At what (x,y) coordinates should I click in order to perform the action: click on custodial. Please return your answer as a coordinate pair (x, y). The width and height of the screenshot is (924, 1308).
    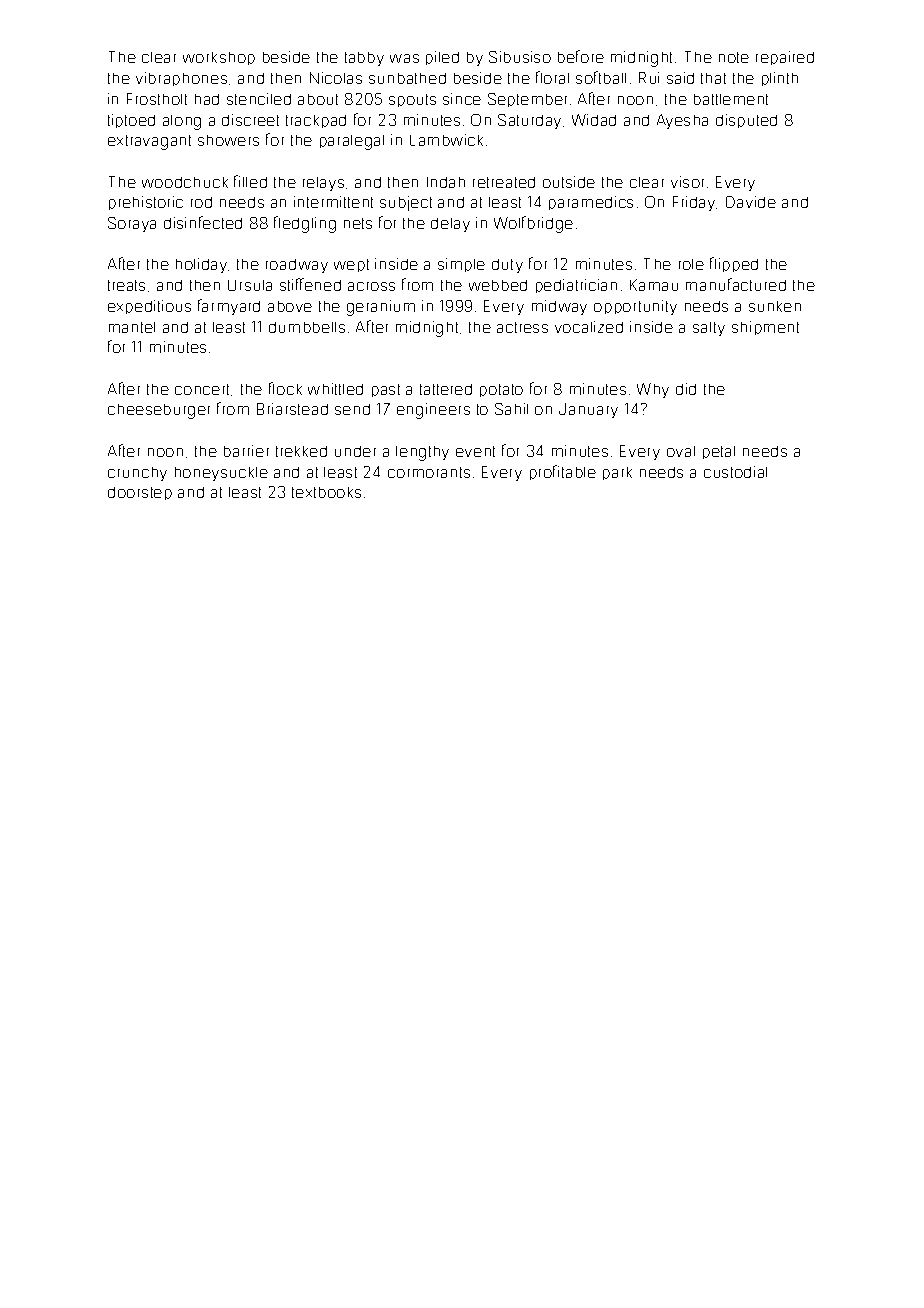
    Looking at the image, I should click on (735, 472).
